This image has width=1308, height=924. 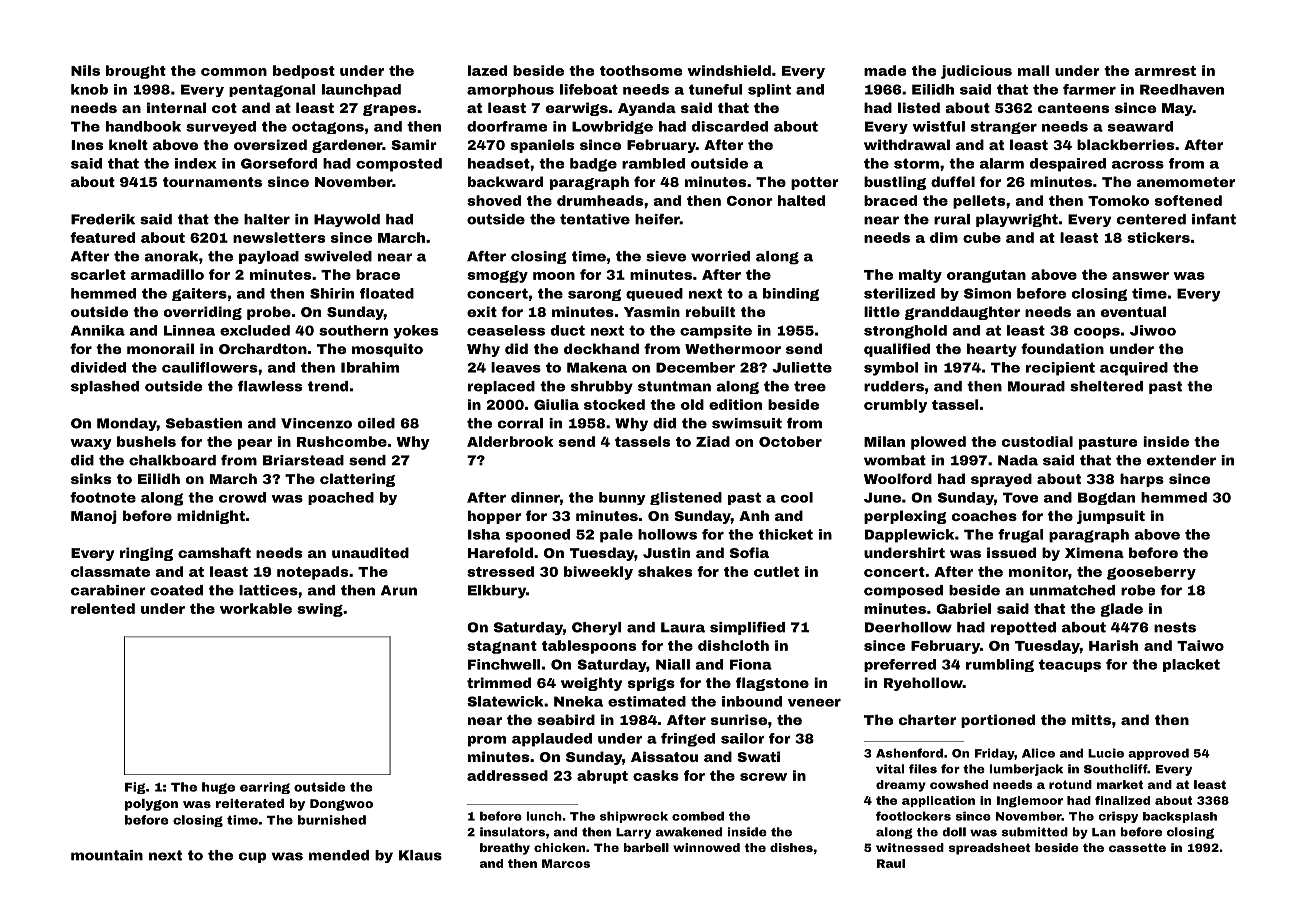 I want to click on cassette, so click(x=1137, y=847).
